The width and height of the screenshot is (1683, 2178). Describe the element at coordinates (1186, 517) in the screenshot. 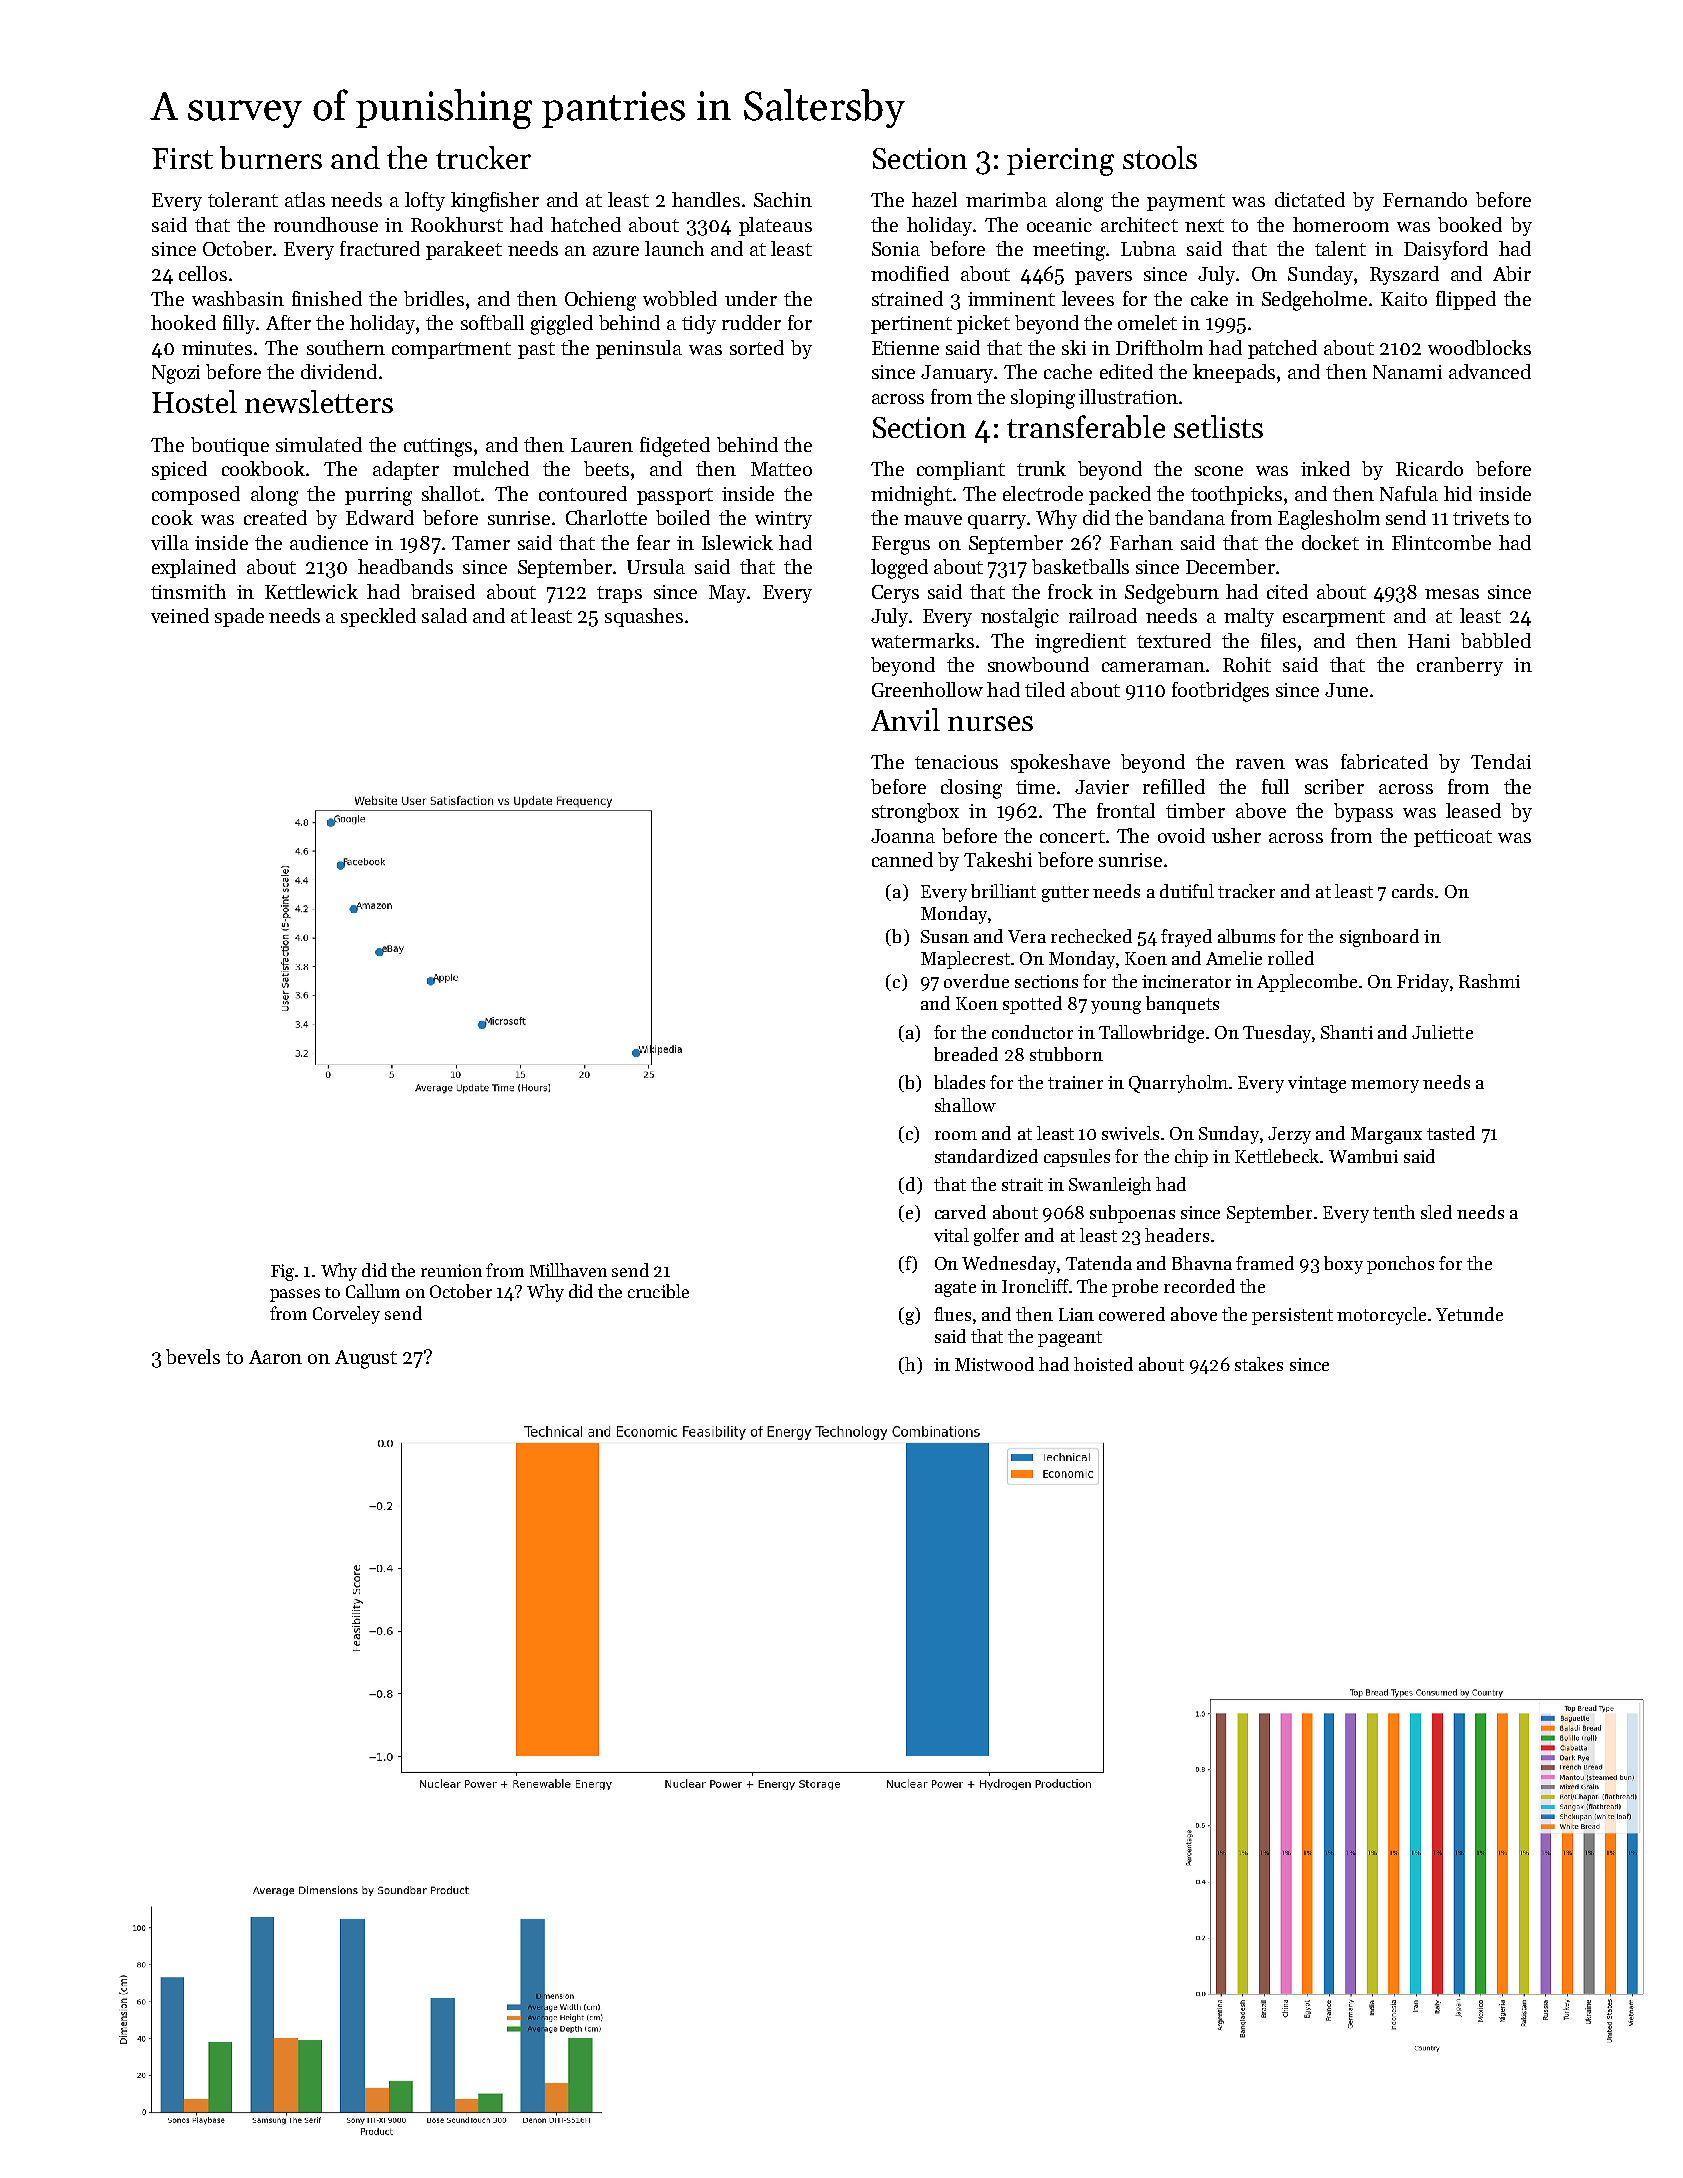

I see `bandana` at that location.
